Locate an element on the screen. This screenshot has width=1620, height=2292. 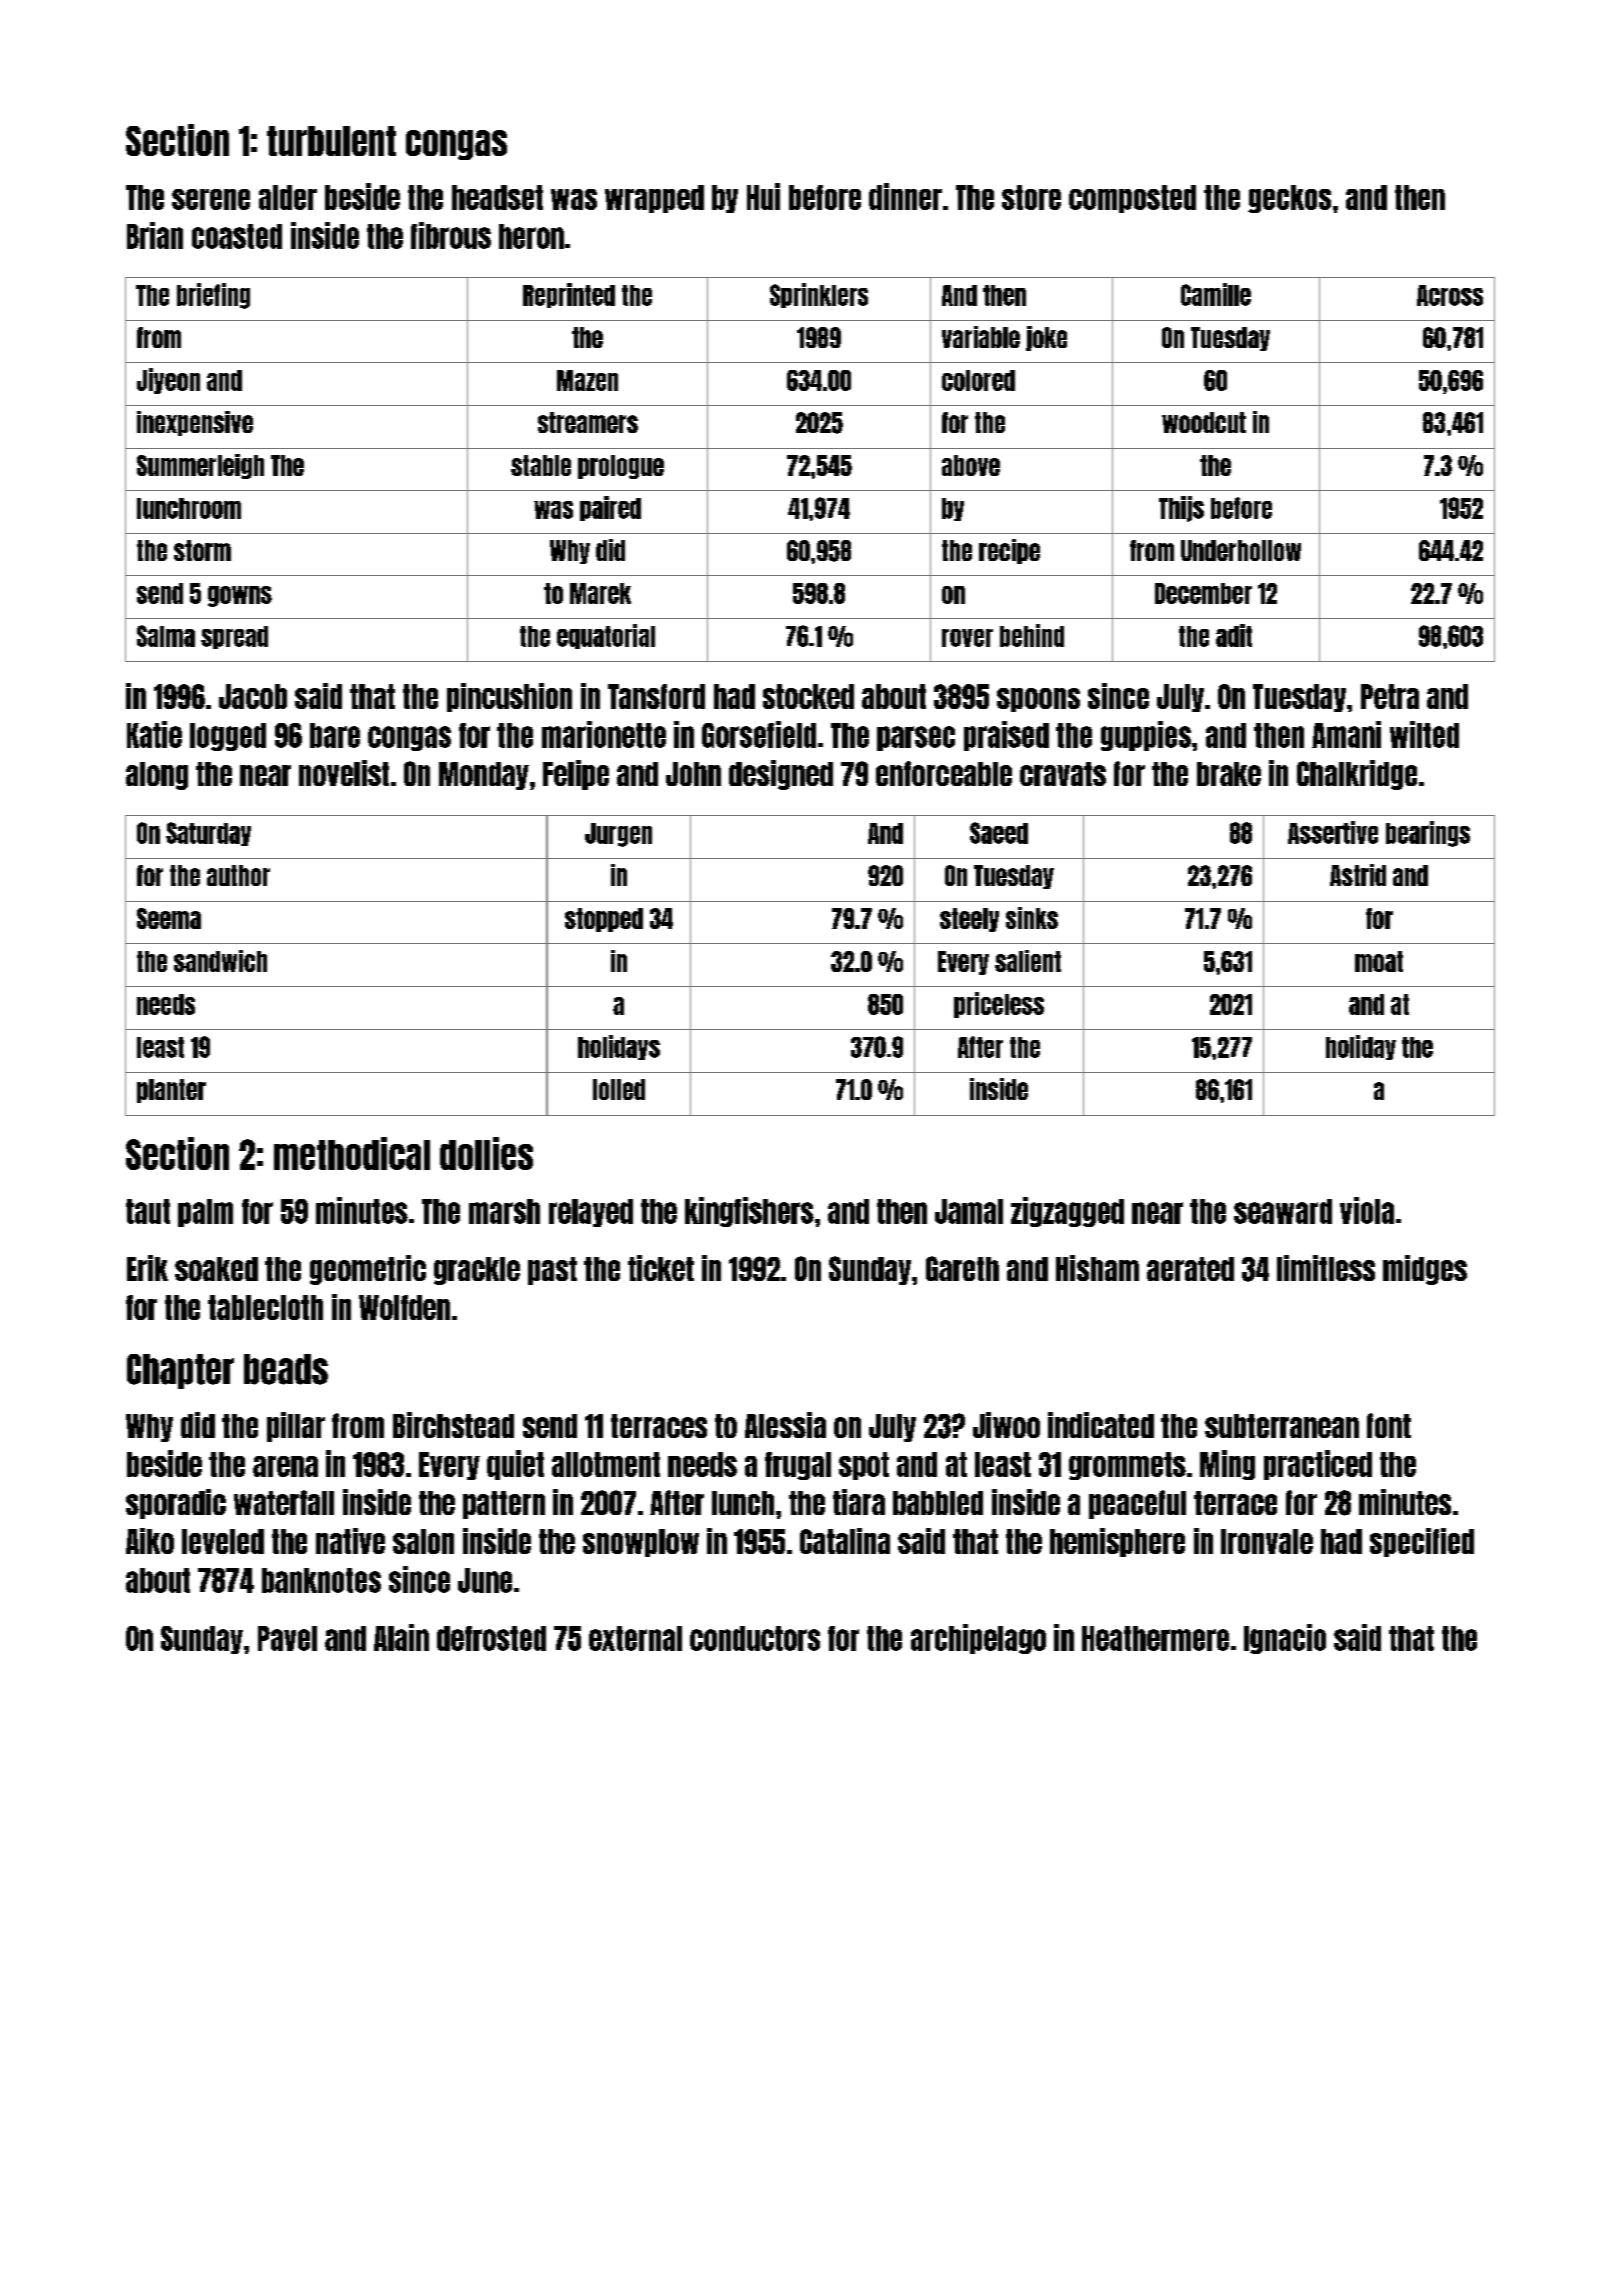
Pavel is located at coordinates (287, 1638).
